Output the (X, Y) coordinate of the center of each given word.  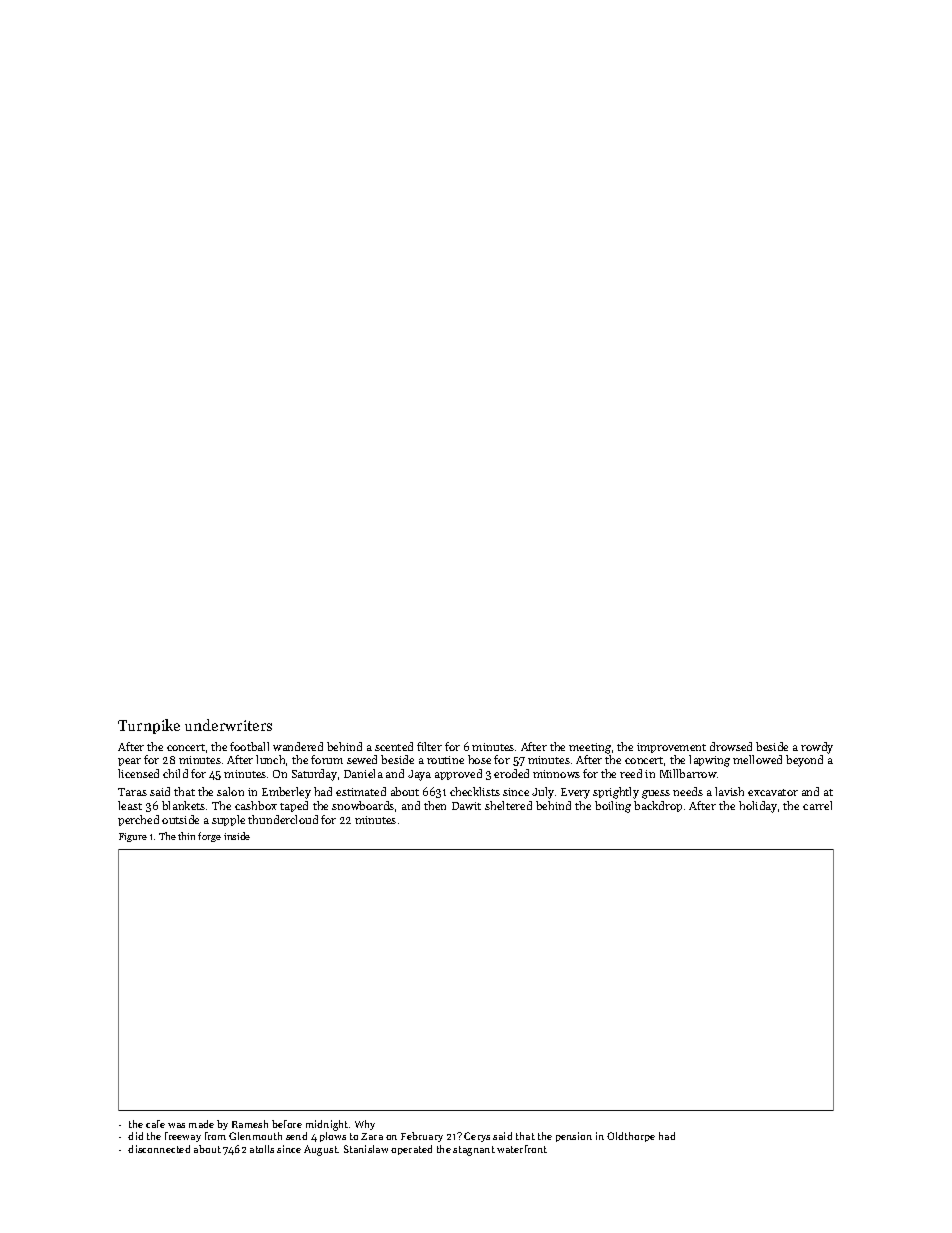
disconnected (159, 1149)
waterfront (522, 1149)
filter (429, 746)
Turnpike (149, 726)
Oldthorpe (631, 1137)
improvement (671, 748)
